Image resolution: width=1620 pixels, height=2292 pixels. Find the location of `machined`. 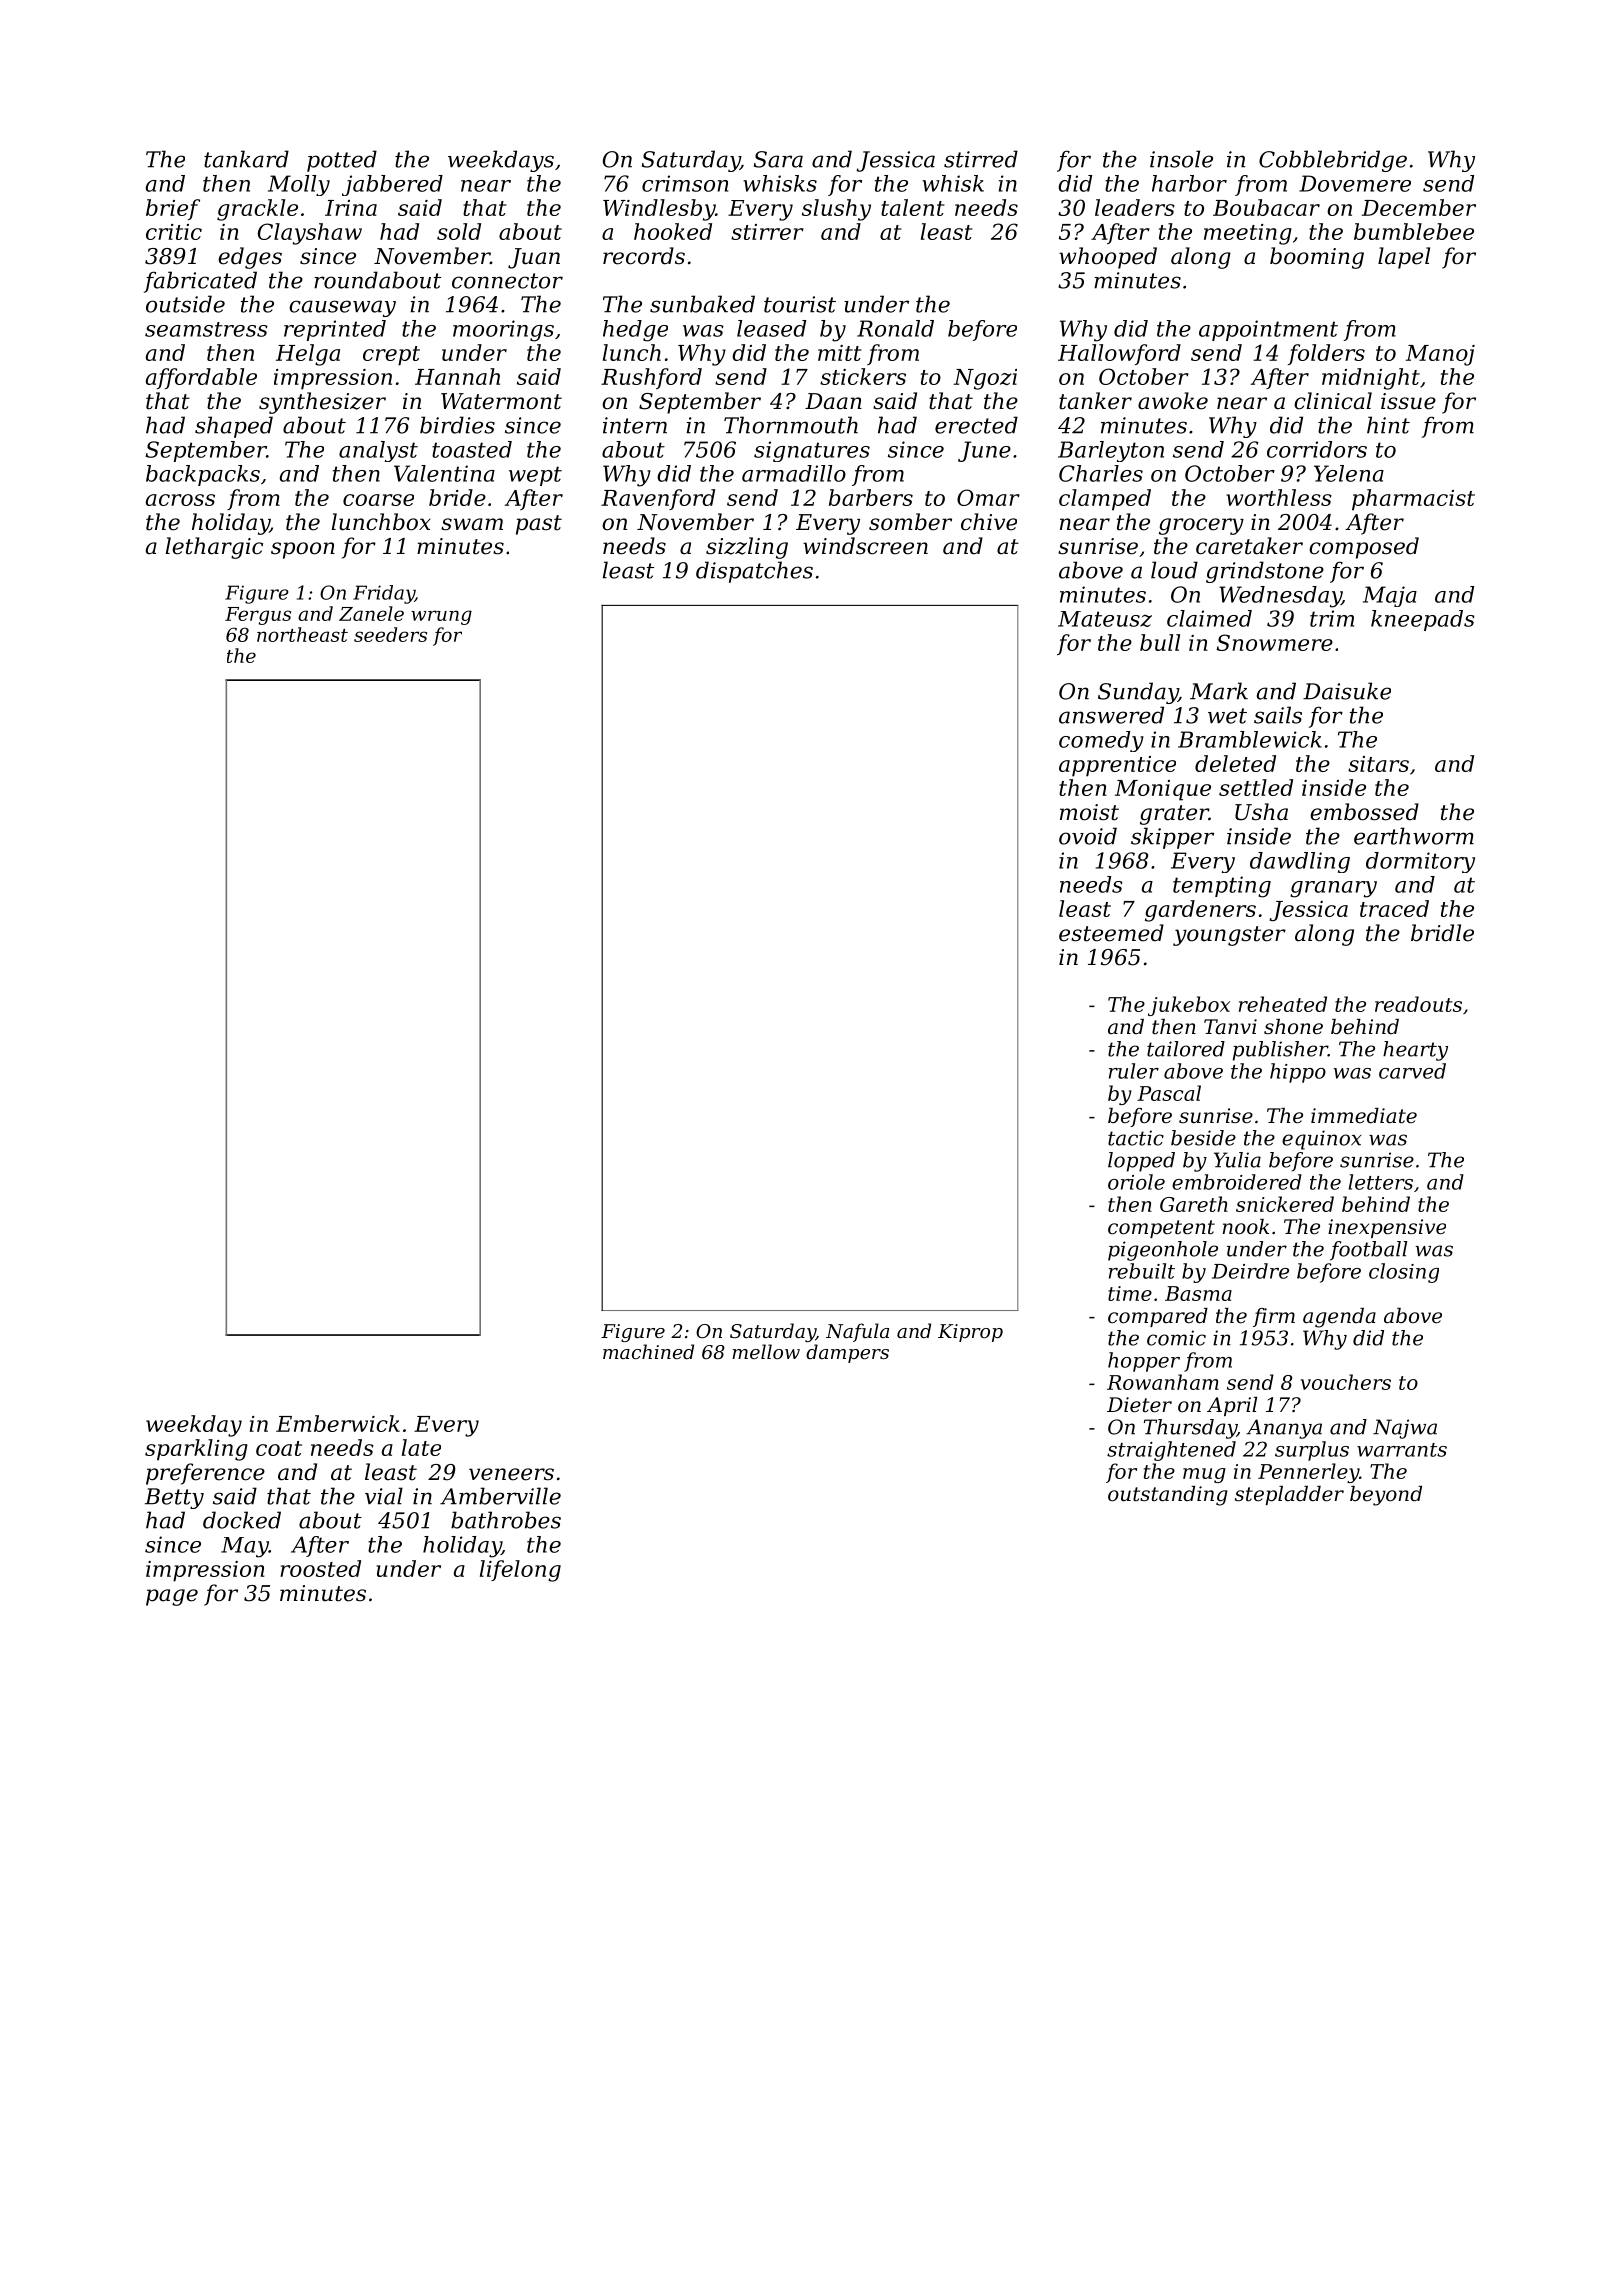

machined is located at coordinates (648, 1351).
